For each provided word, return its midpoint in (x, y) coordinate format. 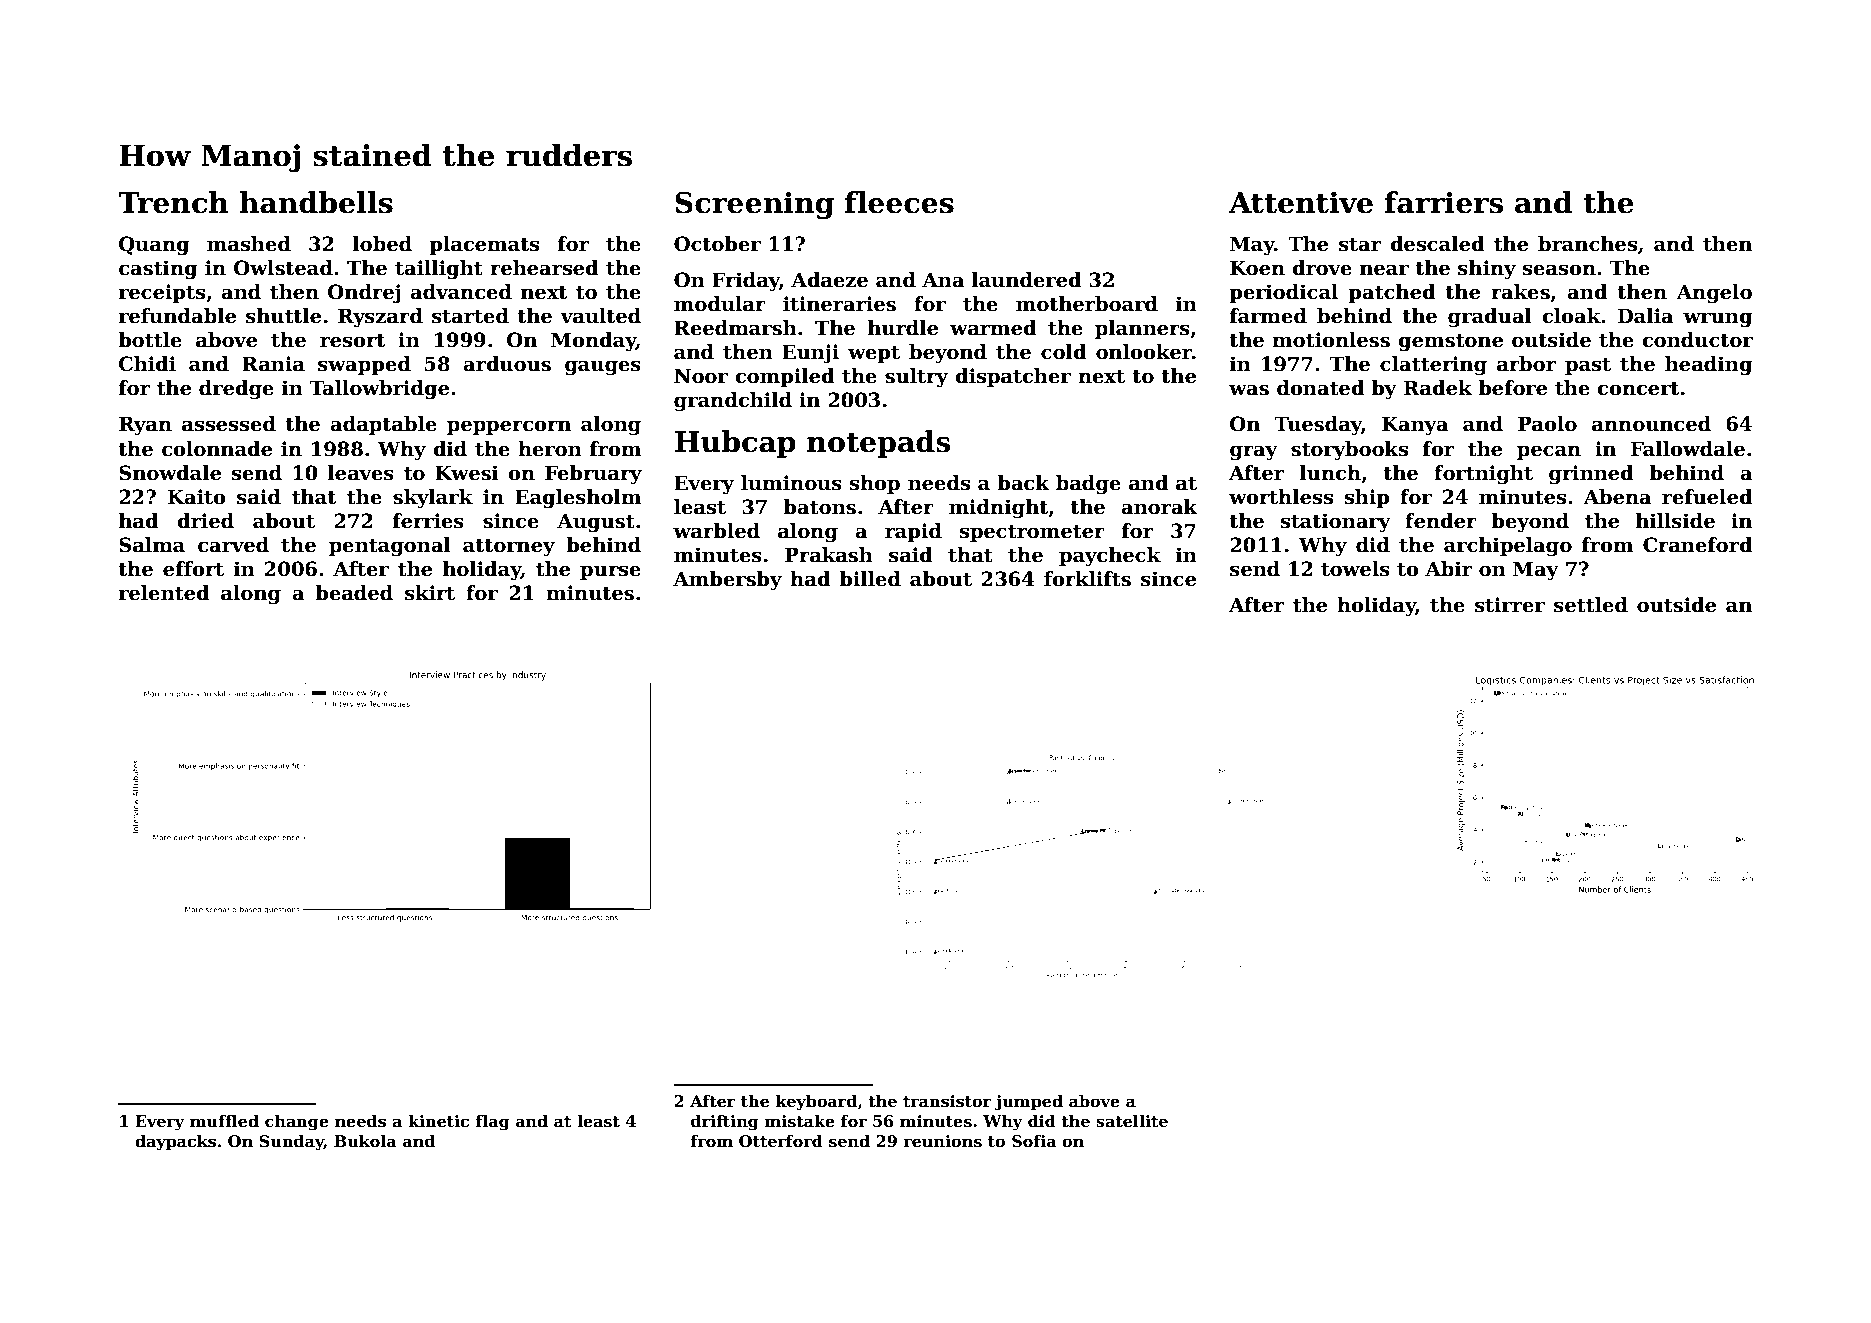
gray (1254, 453)
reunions (943, 1141)
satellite (1132, 1121)
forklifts (1087, 579)
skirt (430, 593)
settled (1591, 605)
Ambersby (727, 580)
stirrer (1510, 605)
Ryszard (380, 318)
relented (164, 593)
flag (493, 1123)
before (1512, 388)
